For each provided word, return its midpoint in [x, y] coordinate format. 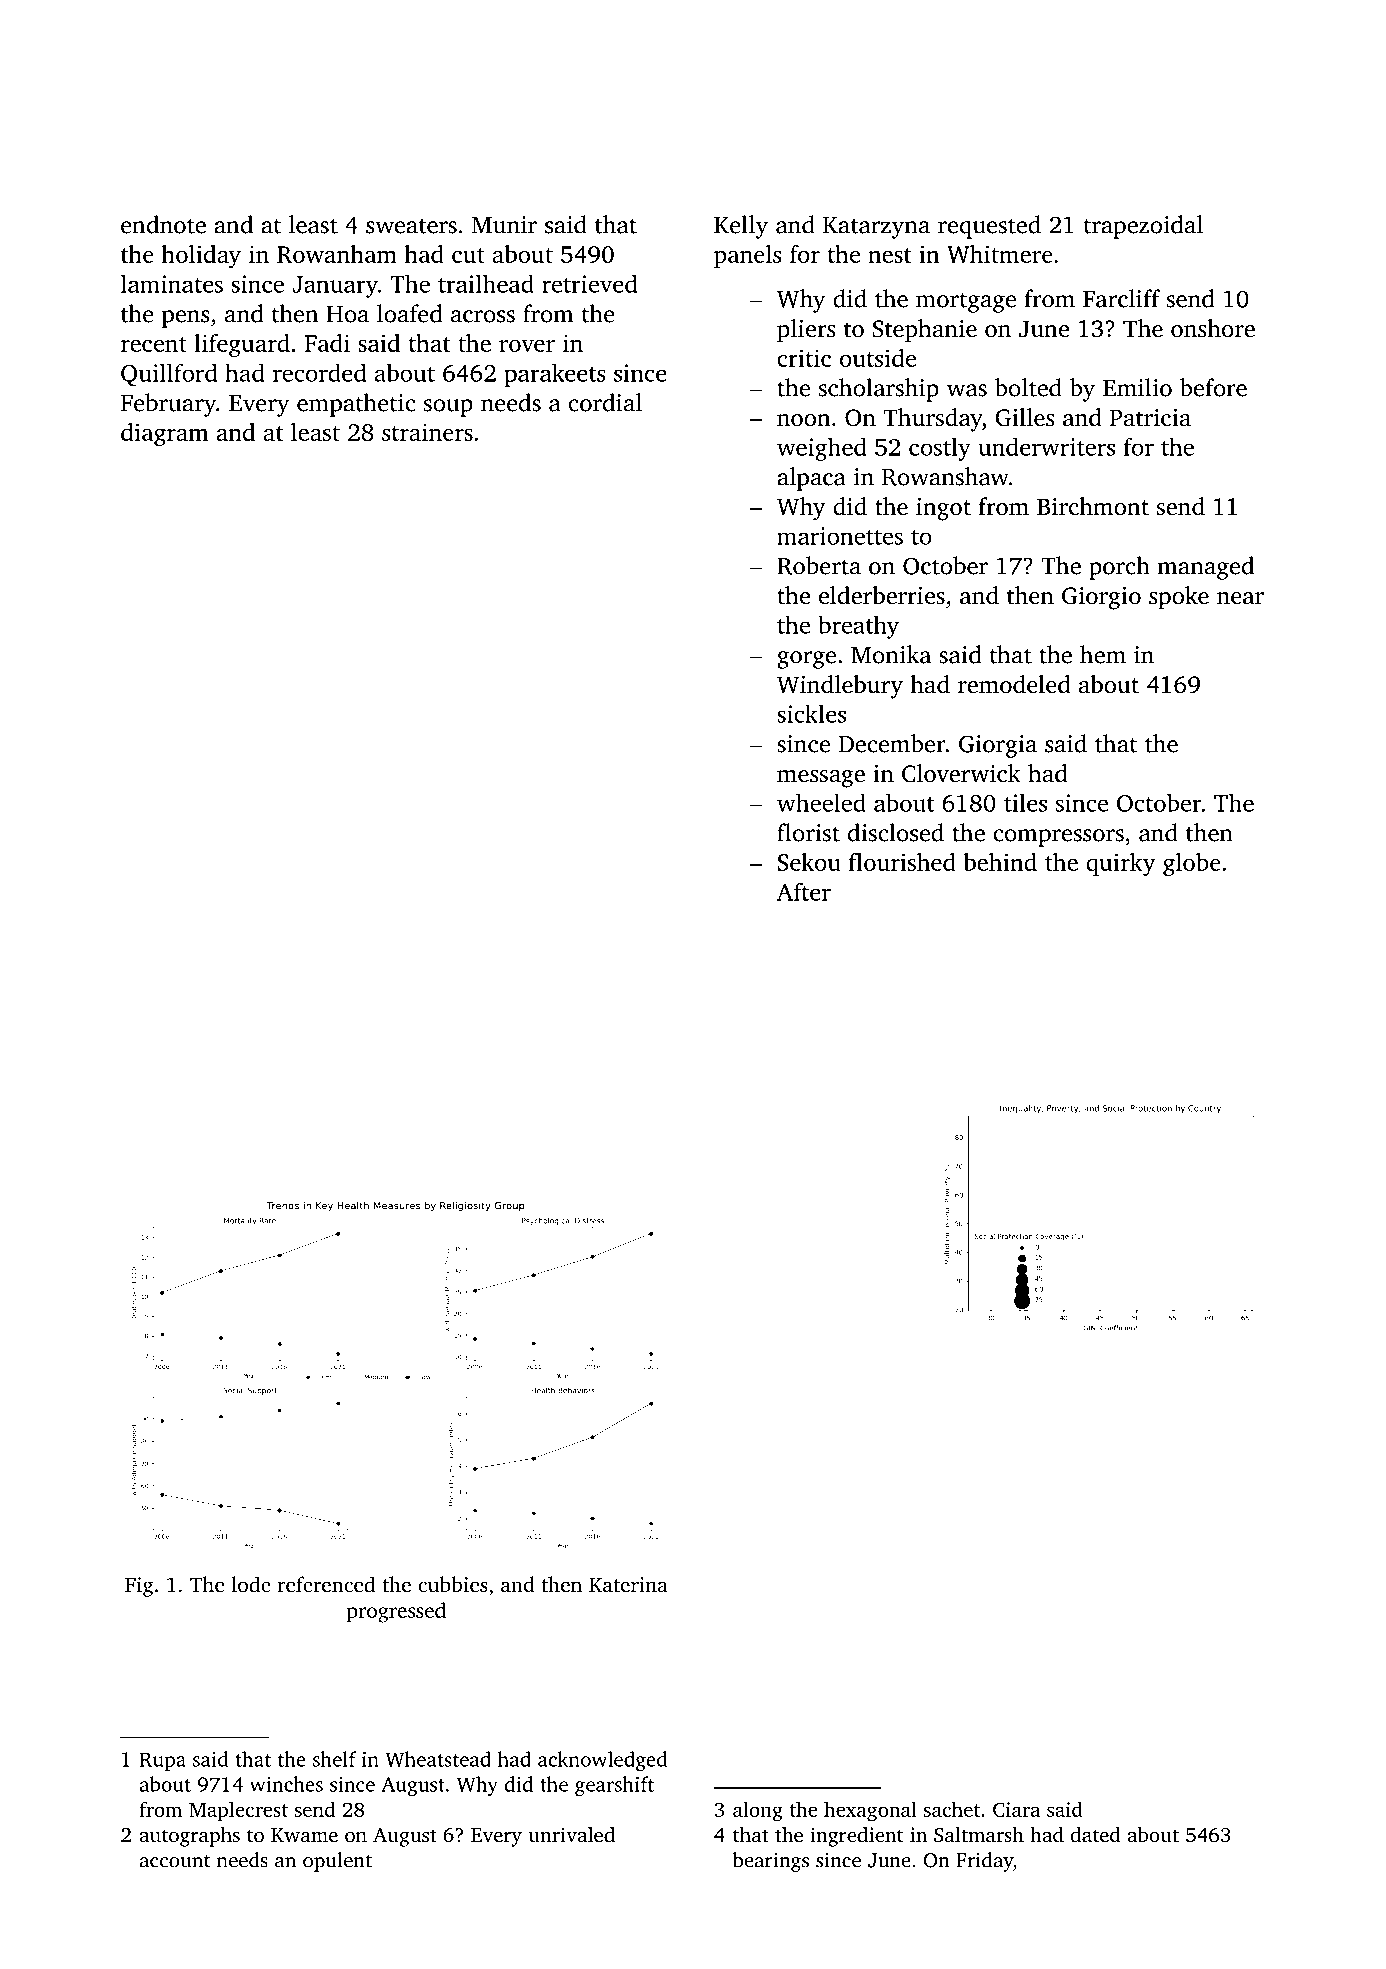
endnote [163, 224]
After [804, 892]
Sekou [809, 862]
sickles [811, 713]
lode [251, 1584]
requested [989, 227]
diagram [165, 435]
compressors [1058, 838]
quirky [1121, 864]
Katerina [628, 1584]
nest [889, 255]
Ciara [1016, 1809]
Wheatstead [438, 1759]
